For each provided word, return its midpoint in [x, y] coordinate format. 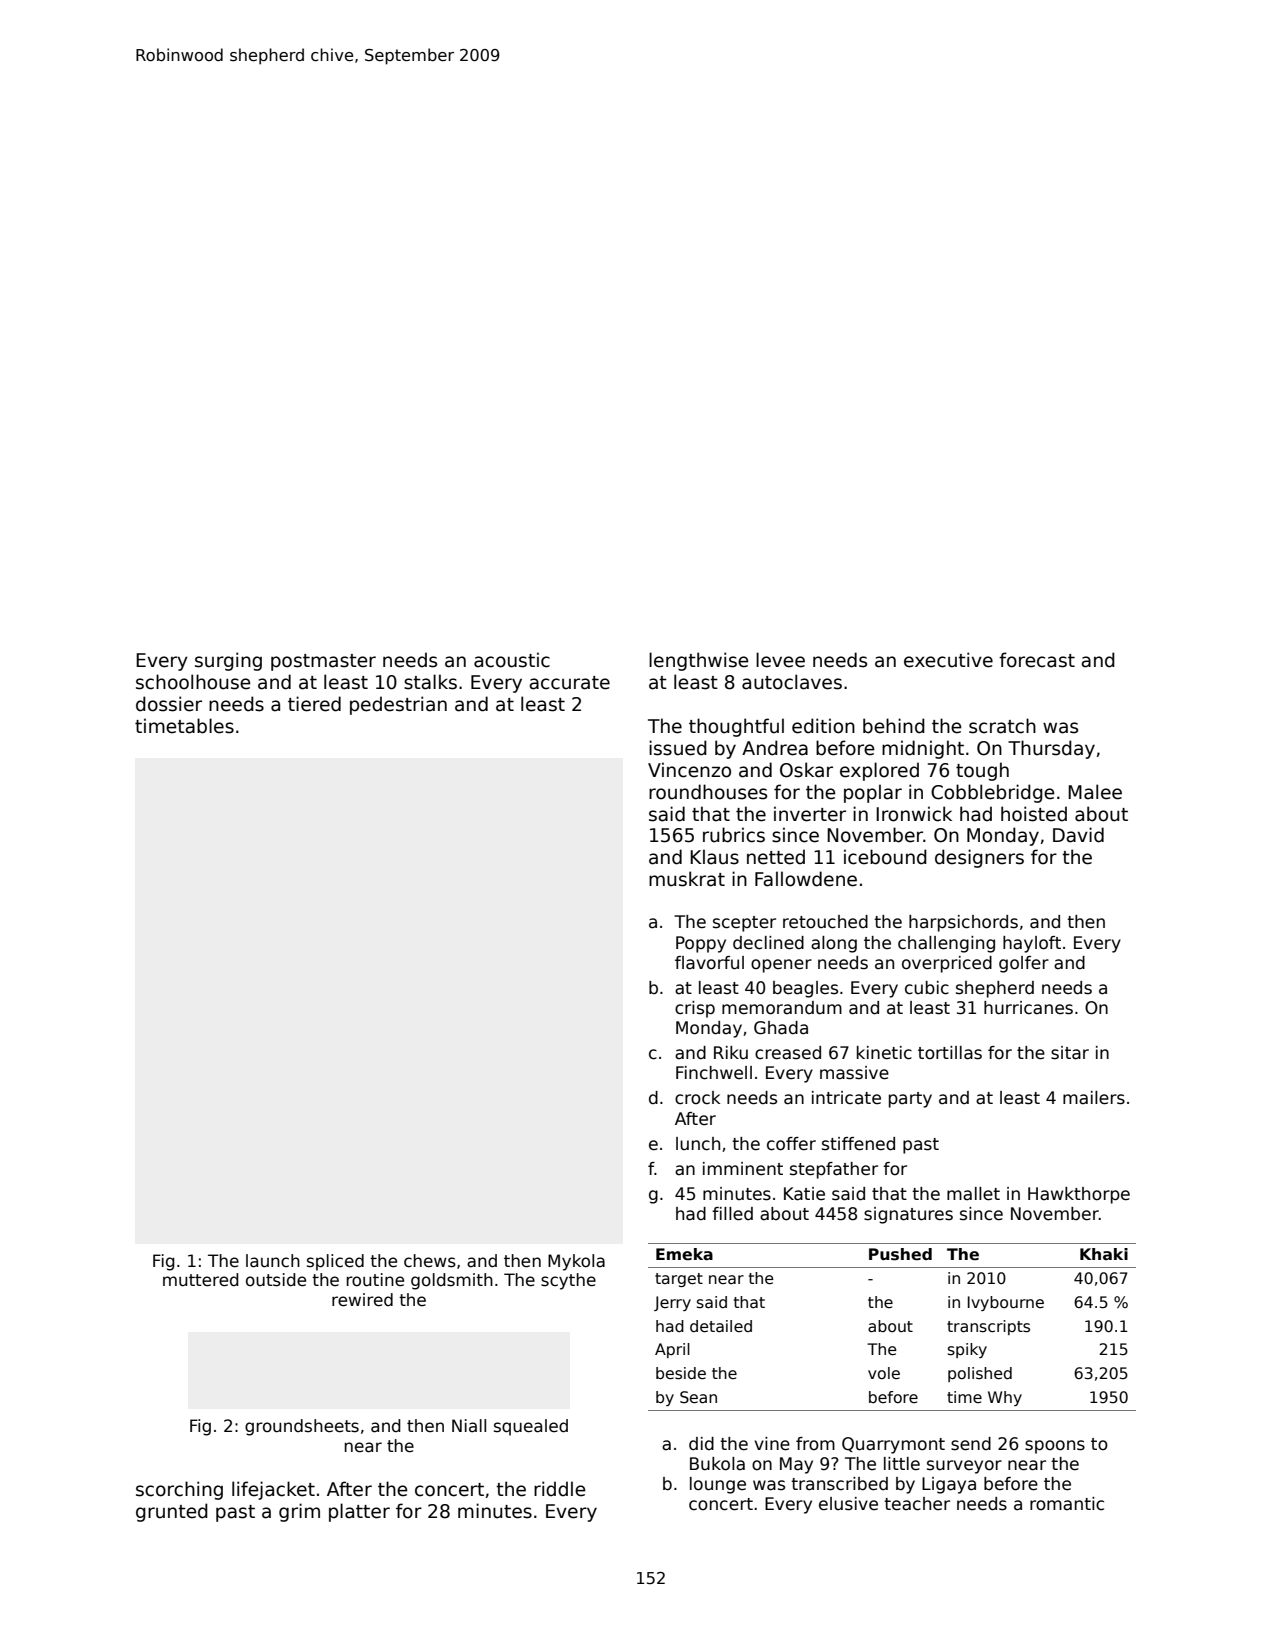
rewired [362, 1300]
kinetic [884, 1053]
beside [681, 1373]
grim [299, 1512]
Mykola [576, 1262]
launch [273, 1261]
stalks [430, 682]
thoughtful [736, 727]
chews [430, 1261]
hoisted [1034, 814]
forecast [1037, 660]
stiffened [858, 1144]
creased [788, 1053]
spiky [967, 1350]
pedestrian [398, 705]
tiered [314, 704]
